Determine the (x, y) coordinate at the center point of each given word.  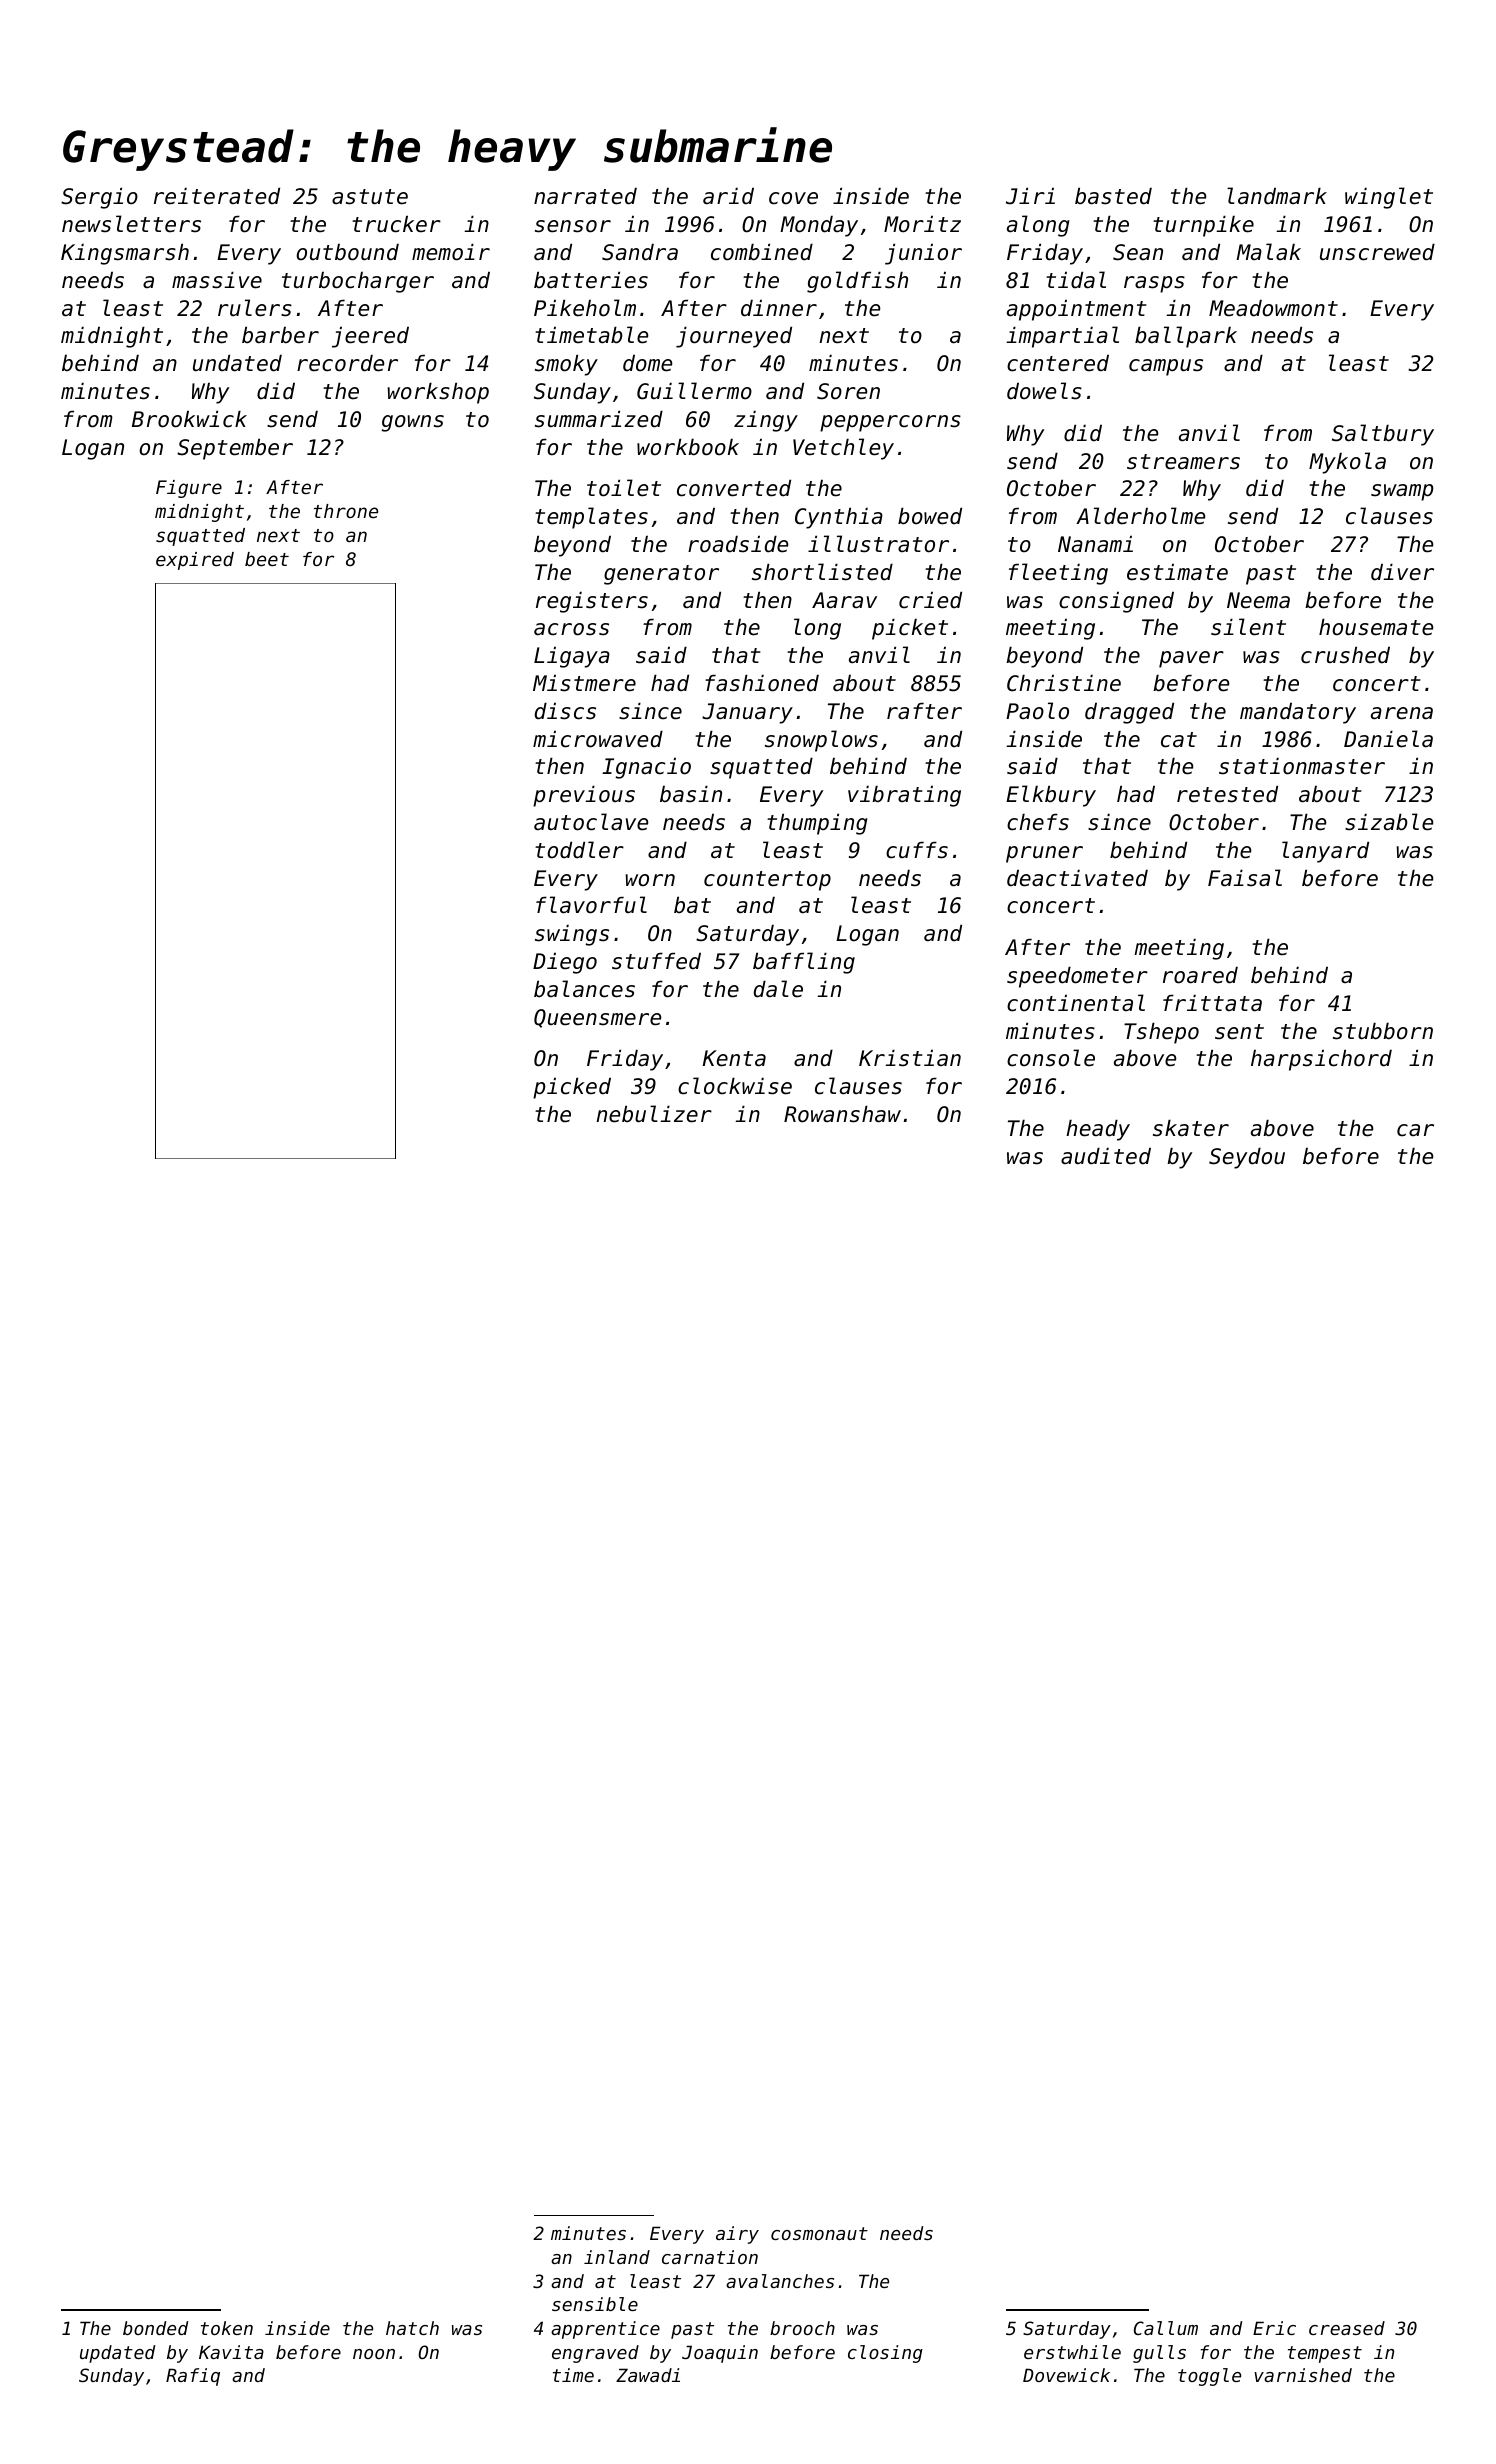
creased (1347, 2328)
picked (572, 1088)
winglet (1389, 198)
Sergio (99, 198)
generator (661, 575)
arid (728, 196)
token (227, 2328)
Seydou (1247, 1158)
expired (195, 561)
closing (885, 2354)
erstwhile (1072, 2352)
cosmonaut (819, 2233)
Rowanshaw (842, 1114)
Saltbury (1383, 435)
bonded (155, 2328)
